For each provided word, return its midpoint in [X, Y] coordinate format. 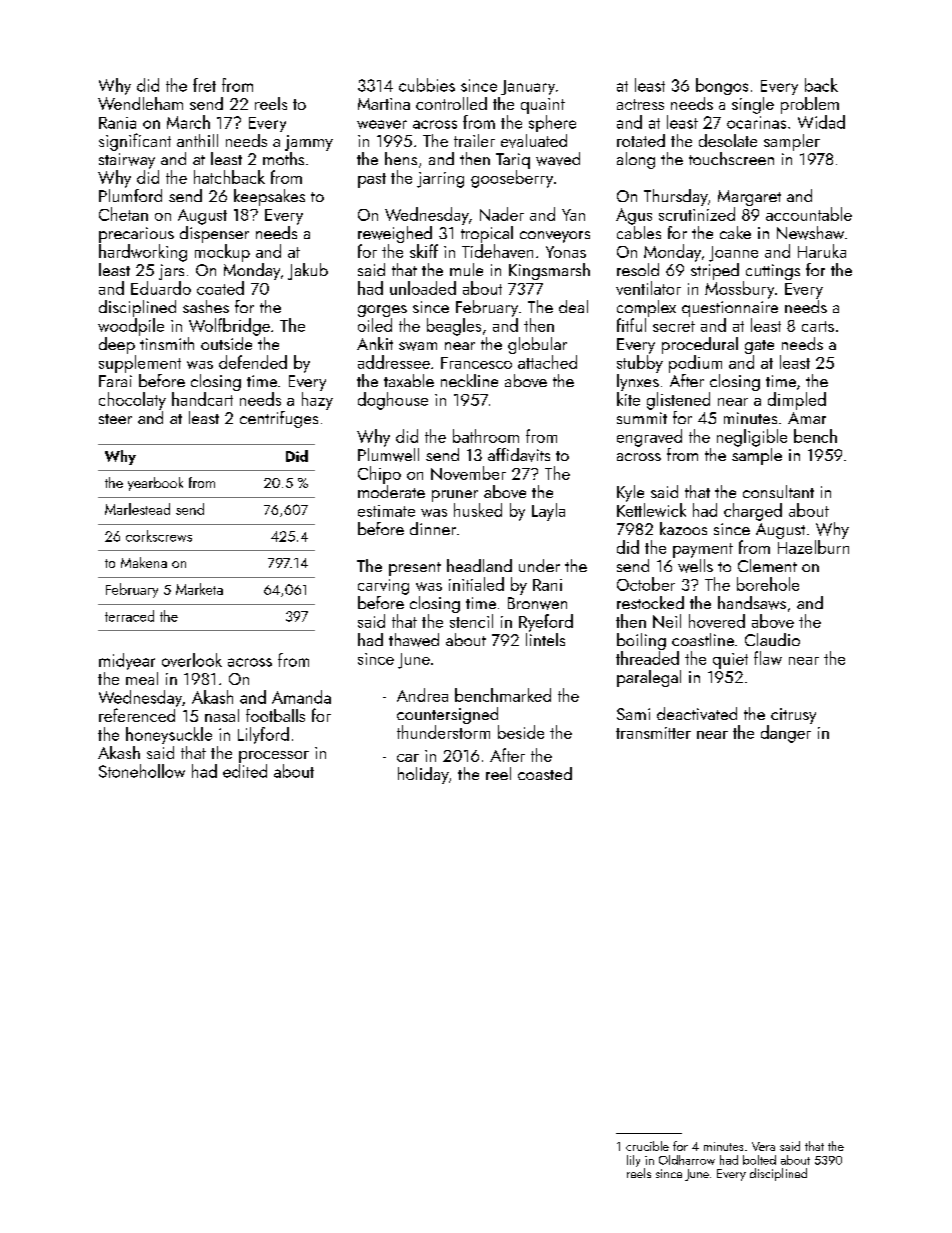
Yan [573, 215]
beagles [454, 327]
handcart [202, 399]
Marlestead [137, 509]
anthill [197, 140]
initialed [476, 584]
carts [818, 326]
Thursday [676, 197]
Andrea [422, 695]
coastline [703, 639]
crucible [647, 1146]
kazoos [683, 528]
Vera [763, 1146]
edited [245, 771]
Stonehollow [142, 771]
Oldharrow [687, 1160]
